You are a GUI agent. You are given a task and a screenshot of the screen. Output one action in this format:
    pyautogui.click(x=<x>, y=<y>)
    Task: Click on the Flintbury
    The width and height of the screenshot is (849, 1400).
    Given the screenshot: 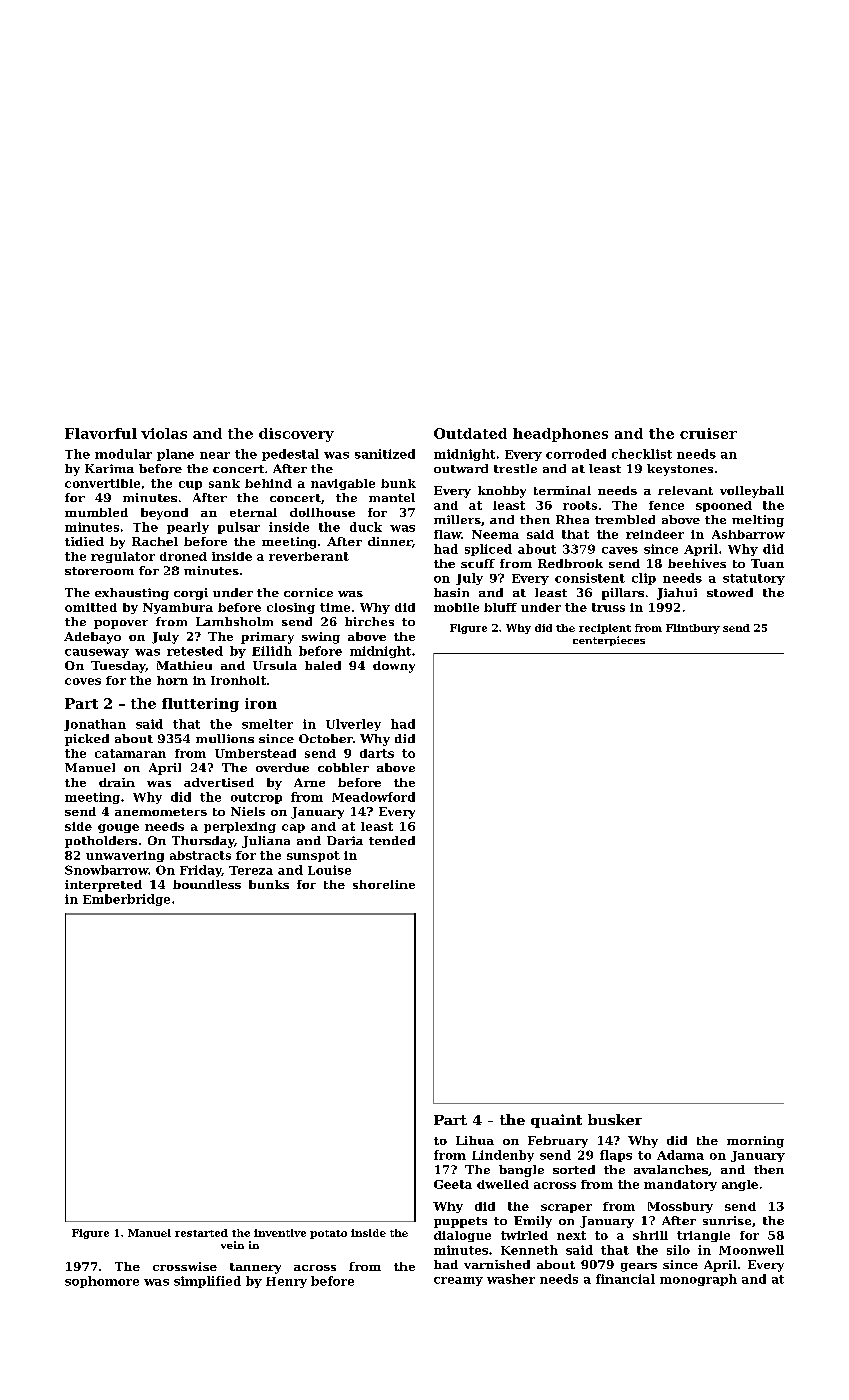 What is the action you would take?
    pyautogui.click(x=693, y=629)
